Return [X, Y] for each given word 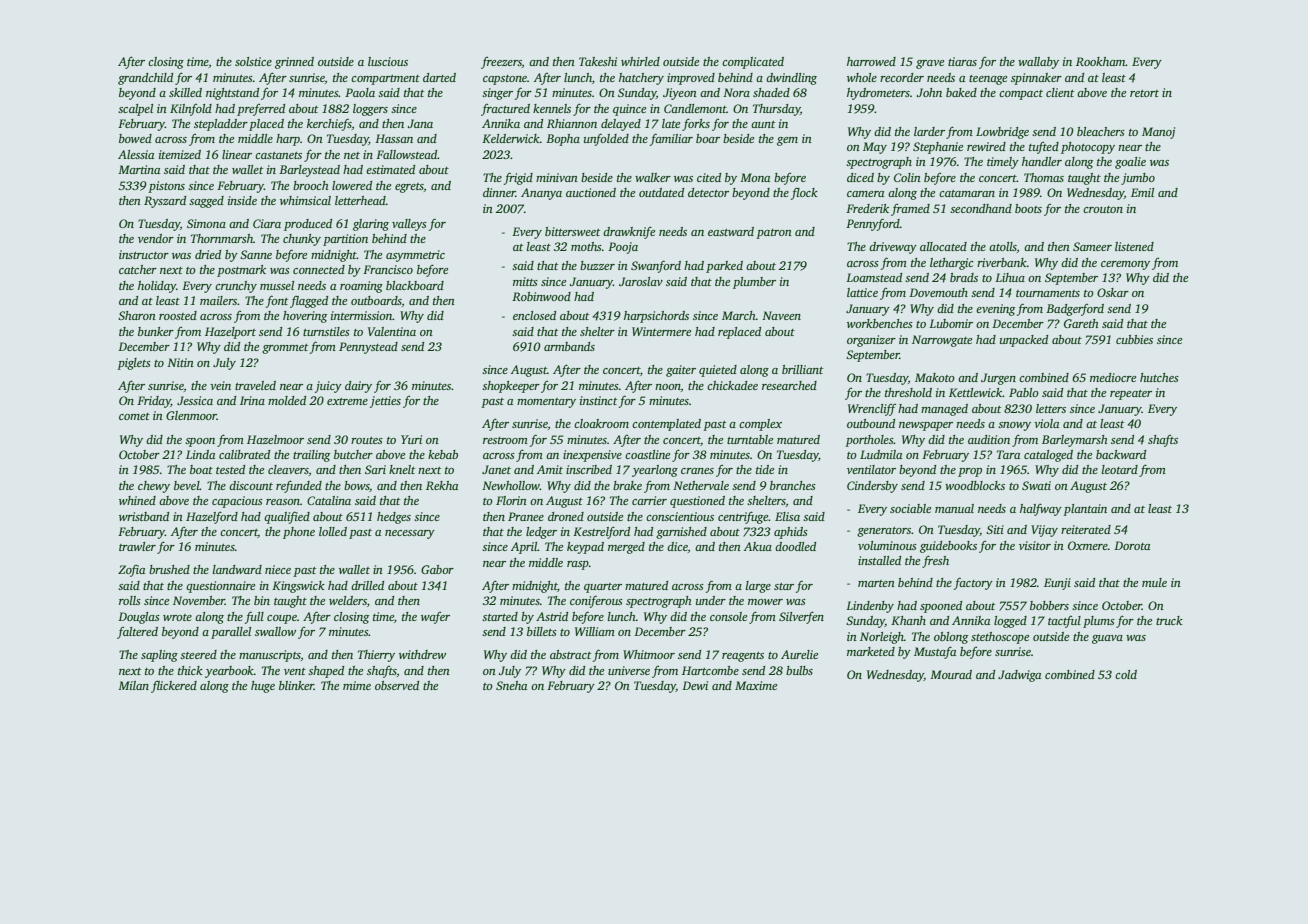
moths [586, 246]
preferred [261, 110]
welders [348, 600]
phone [299, 533]
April [524, 548]
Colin [907, 177]
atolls [1003, 246]
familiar [671, 139]
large [758, 587]
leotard [1120, 469]
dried [208, 254]
